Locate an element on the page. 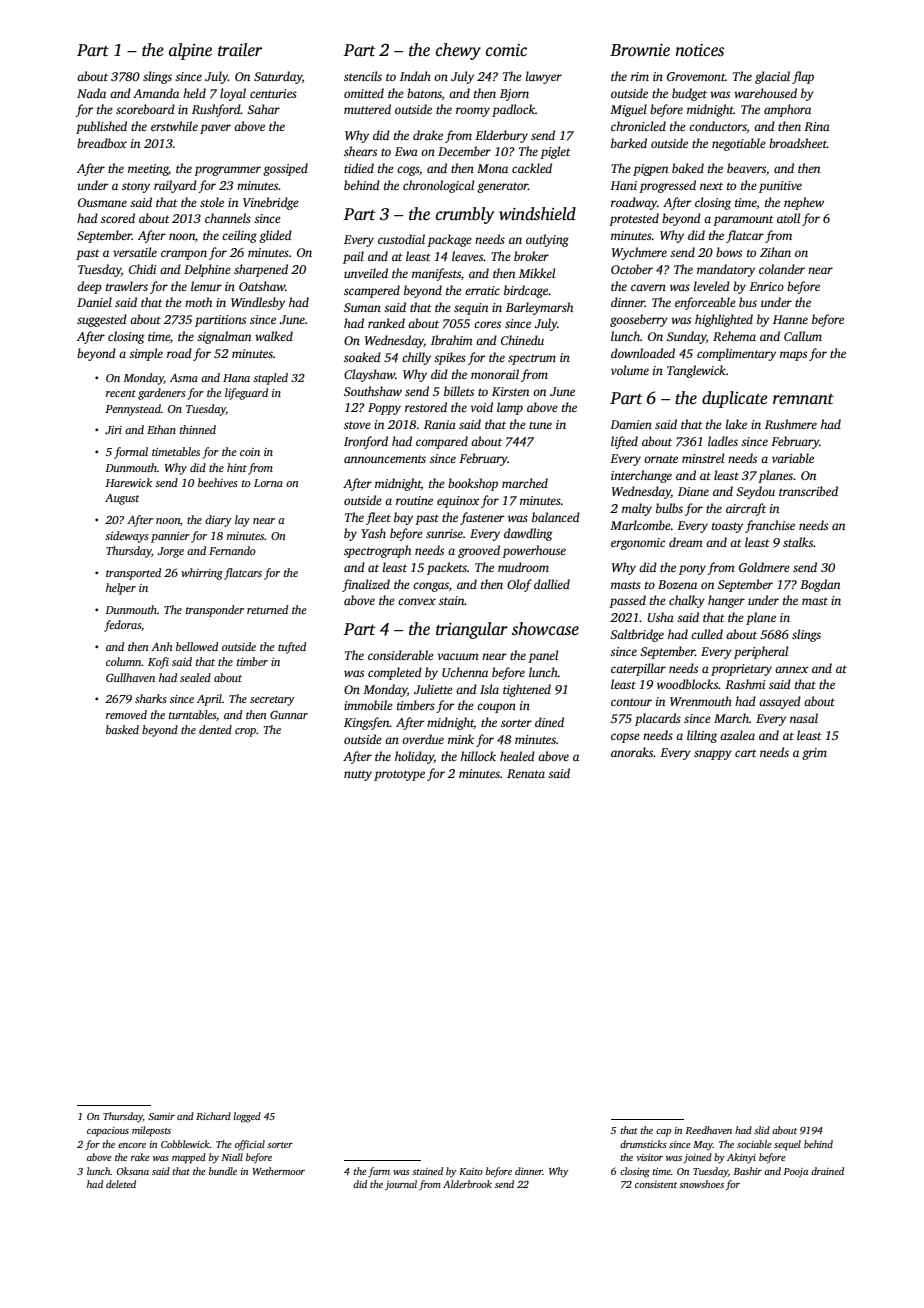  nutty is located at coordinates (358, 775).
